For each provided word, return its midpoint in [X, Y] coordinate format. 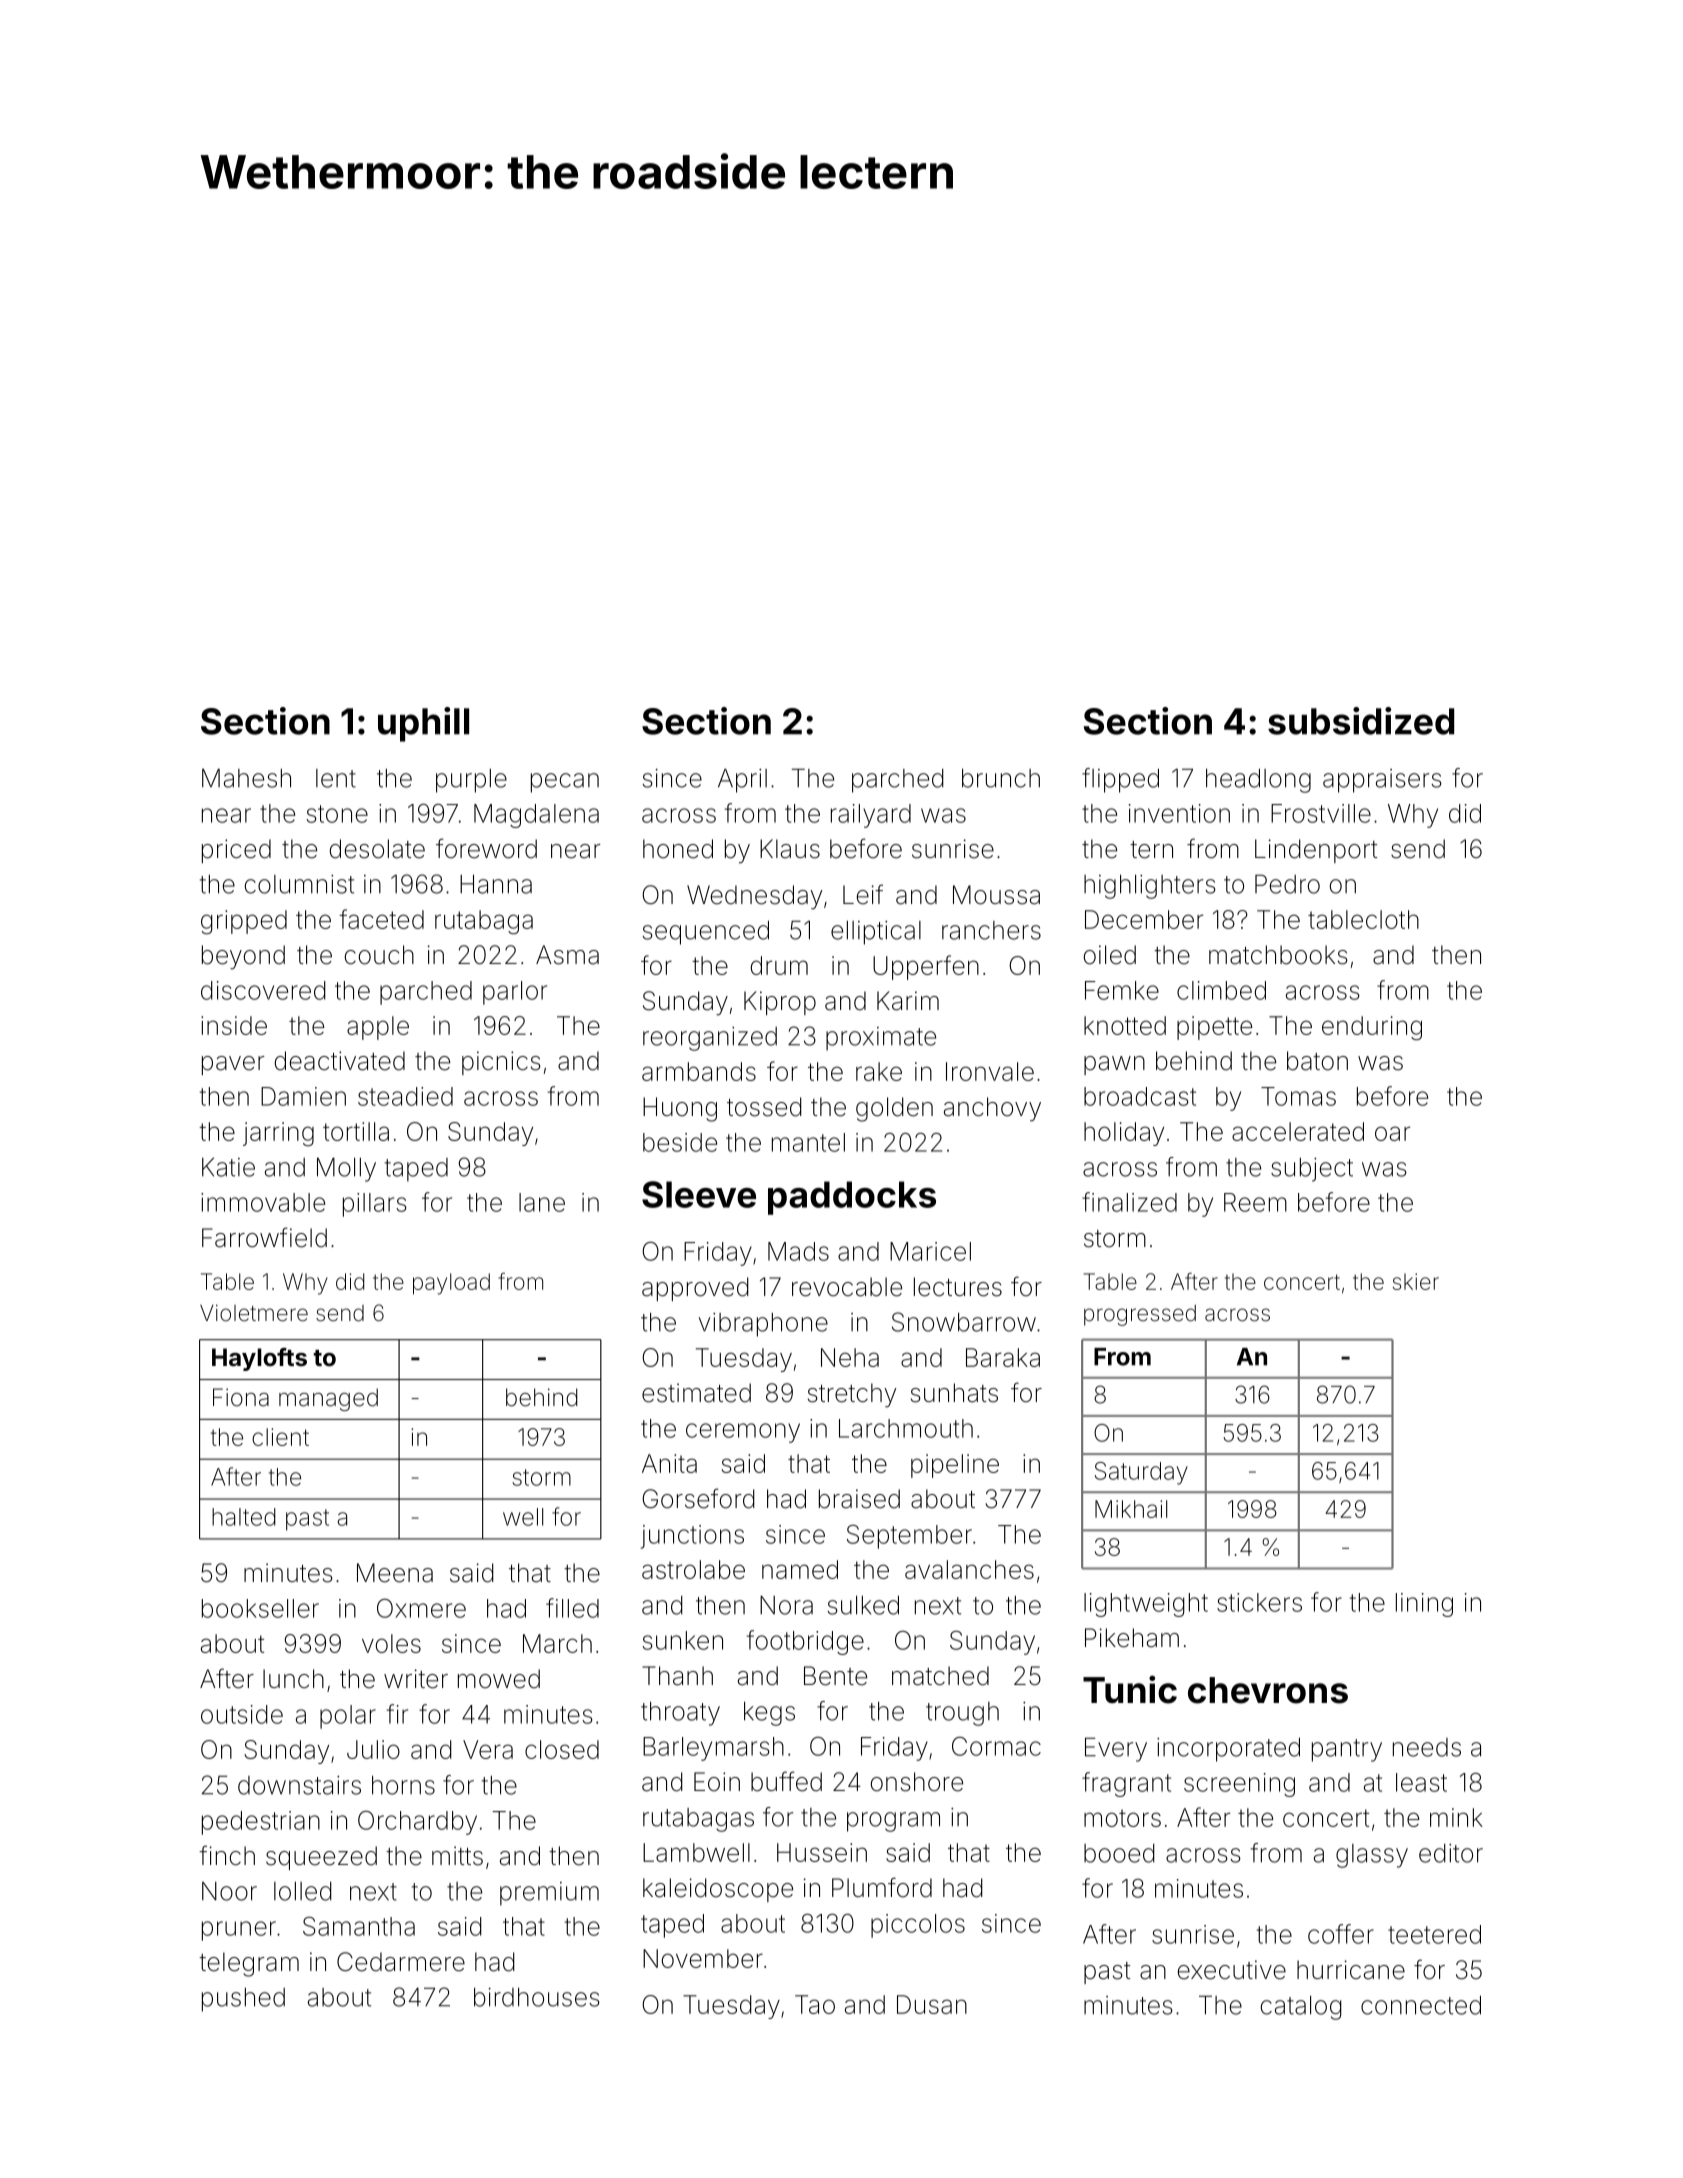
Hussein [822, 1852]
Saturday [1141, 1473]
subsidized [1361, 721]
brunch [1001, 778]
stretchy [852, 1395]
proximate [881, 1039]
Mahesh [246, 778]
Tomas [1298, 1096]
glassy [1372, 1856]
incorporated [1228, 1749]
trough [962, 1714]
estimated [696, 1393]
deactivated [340, 1061]
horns [403, 1785]
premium [549, 1894]
